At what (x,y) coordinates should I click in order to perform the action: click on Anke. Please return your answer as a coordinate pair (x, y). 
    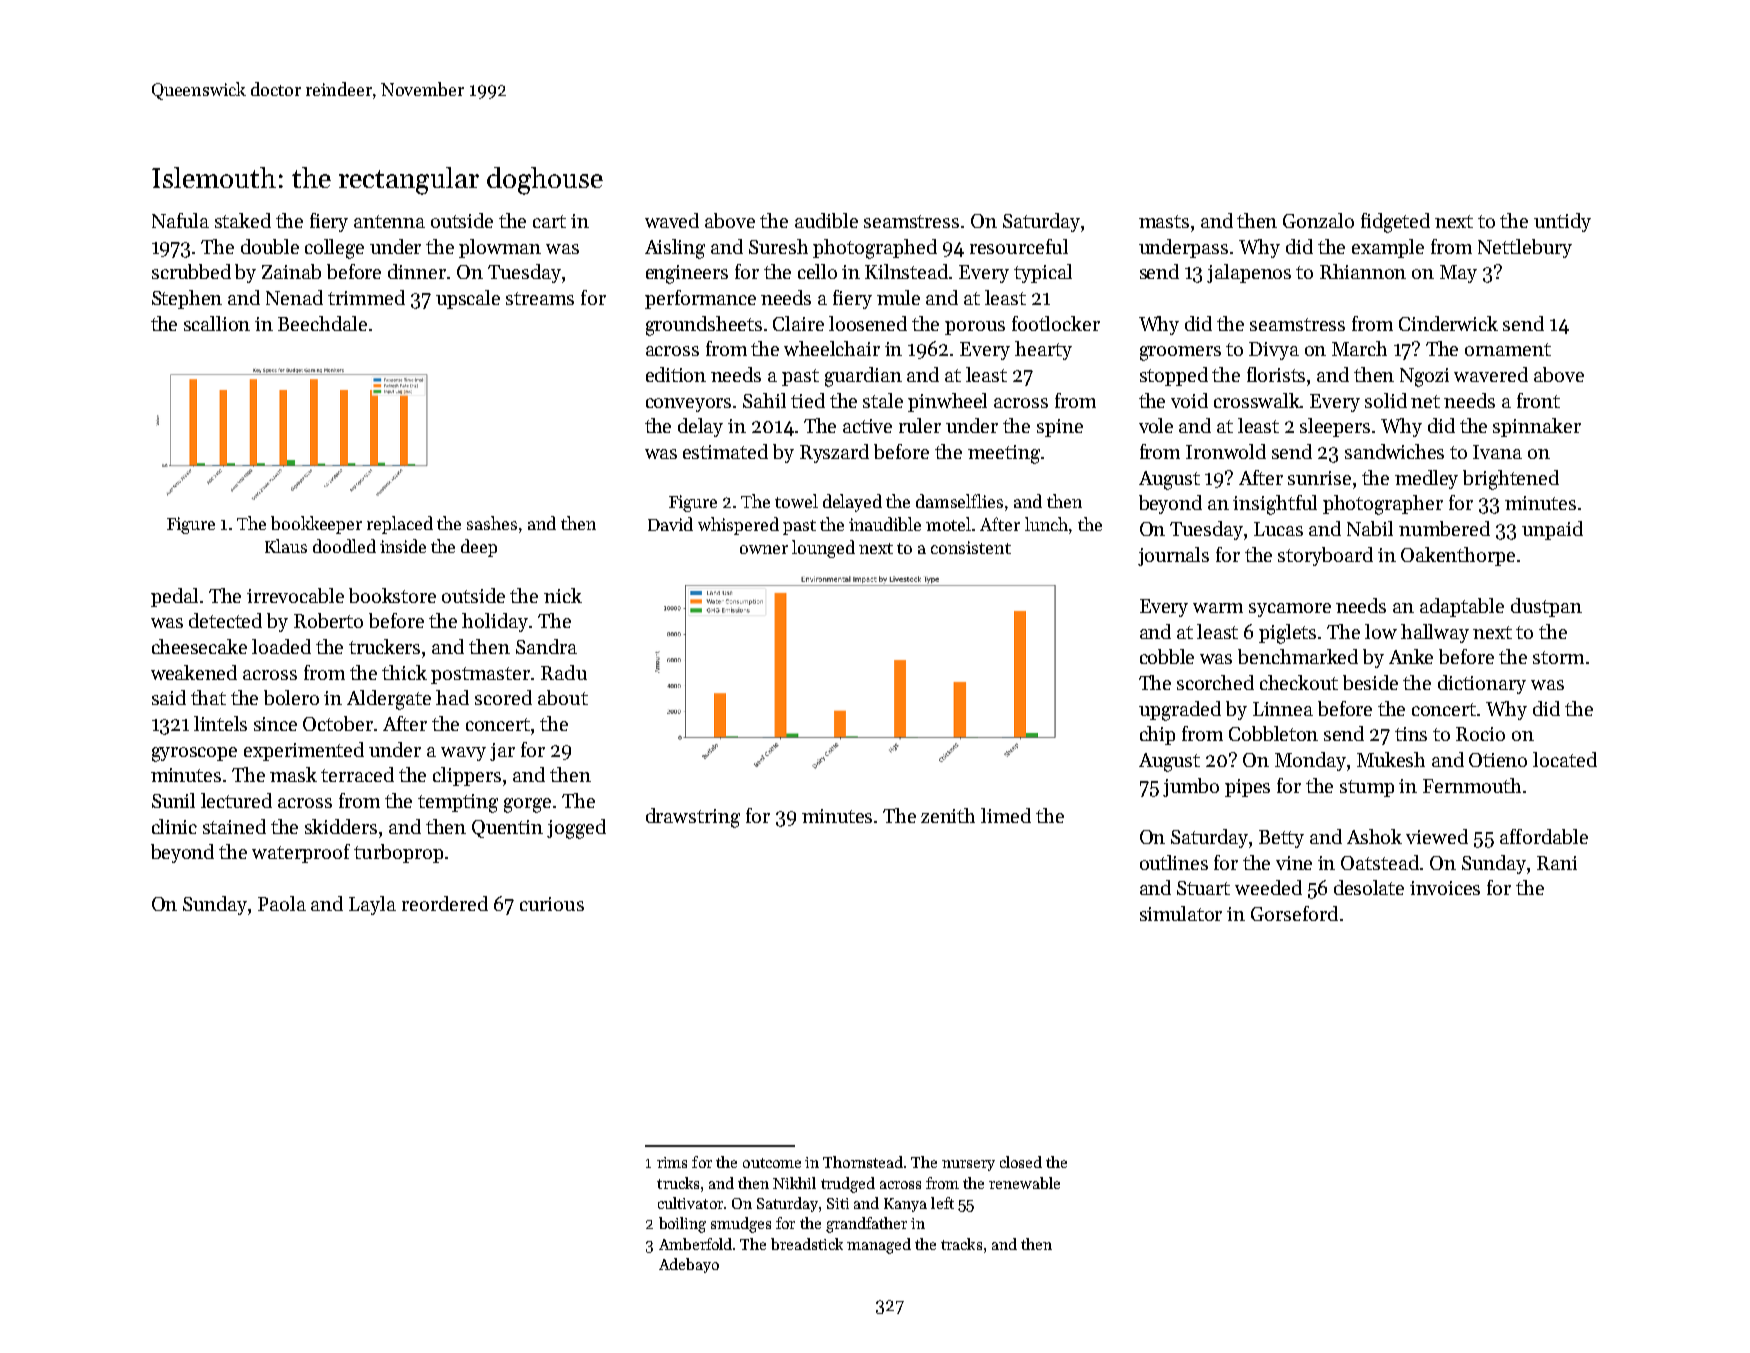
    Looking at the image, I should click on (1411, 656).
